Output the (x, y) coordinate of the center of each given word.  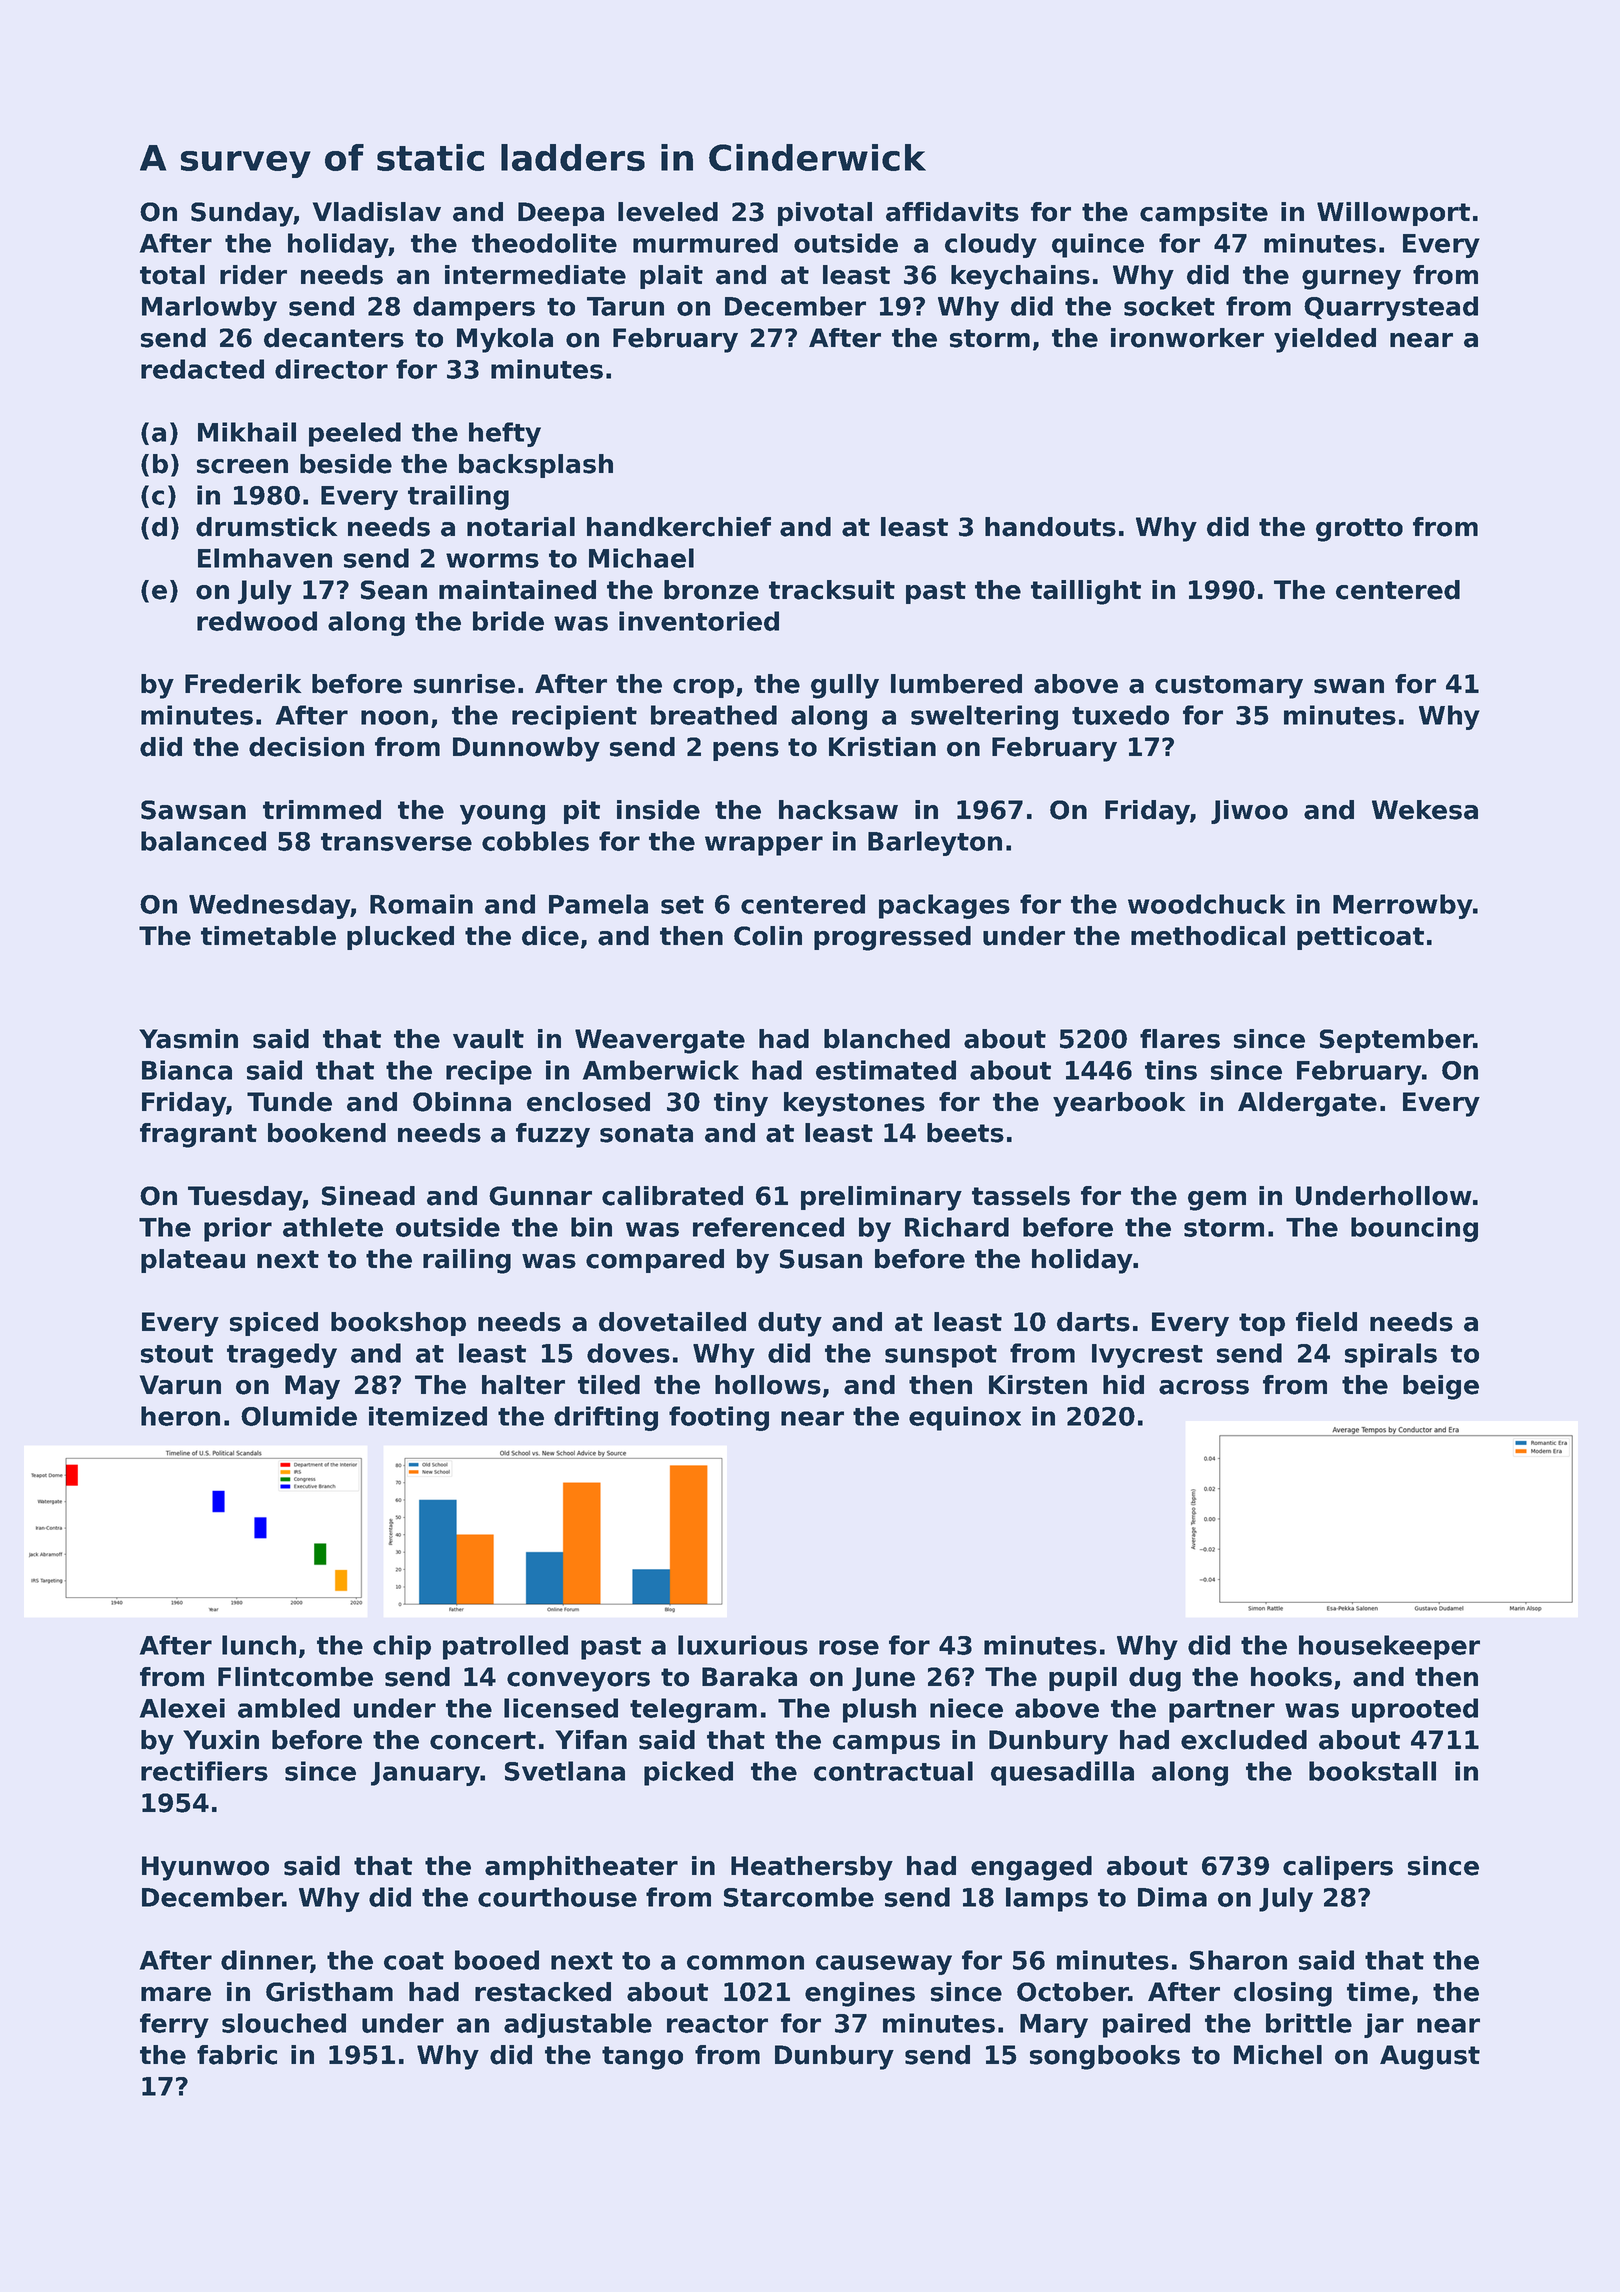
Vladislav (377, 212)
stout (177, 1354)
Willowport (1393, 214)
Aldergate (1307, 1104)
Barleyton (935, 843)
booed (497, 1960)
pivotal (825, 214)
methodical (1208, 936)
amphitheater (581, 1868)
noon (394, 717)
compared (655, 1261)
